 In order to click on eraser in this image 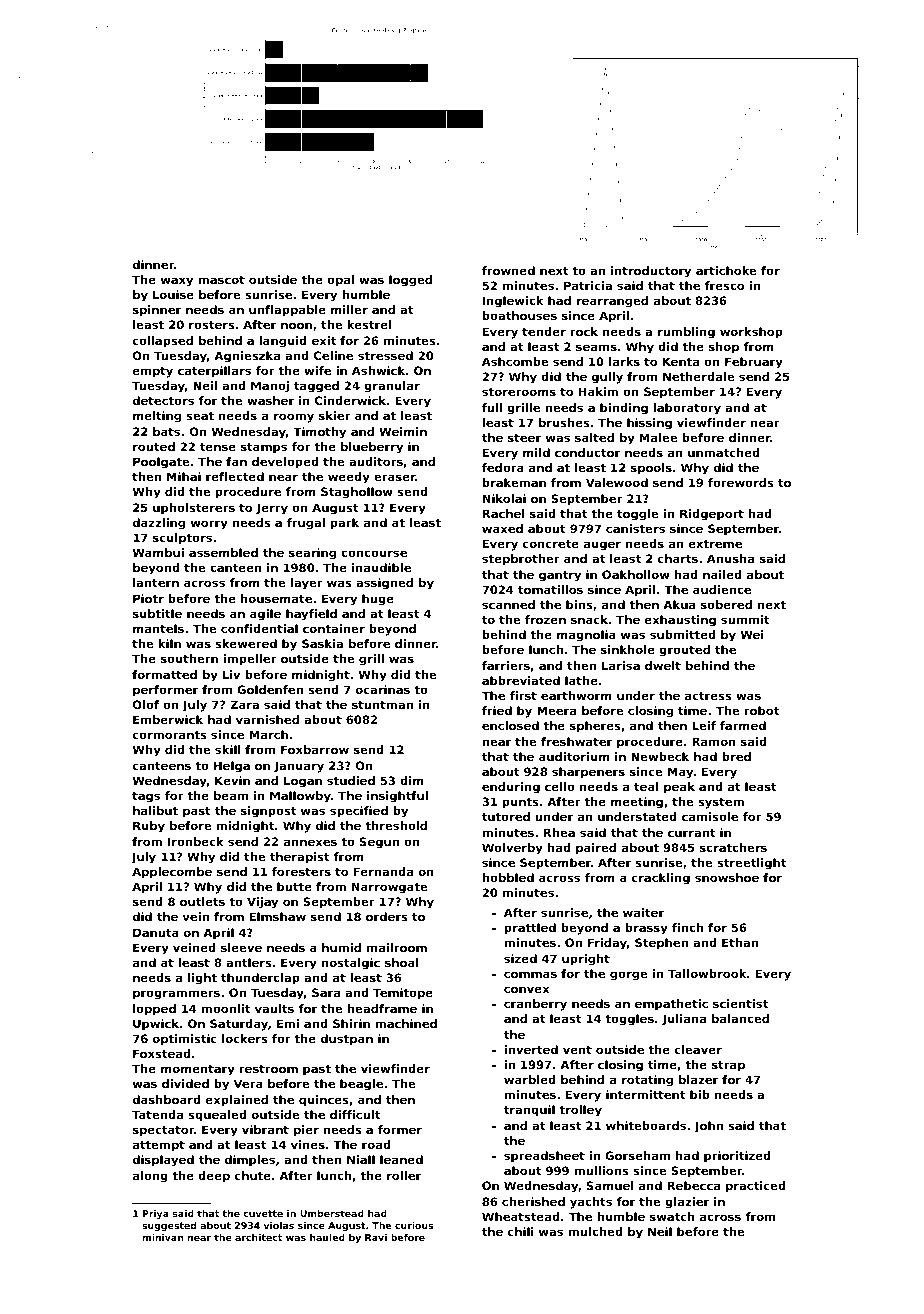, I will do `click(395, 477)`.
